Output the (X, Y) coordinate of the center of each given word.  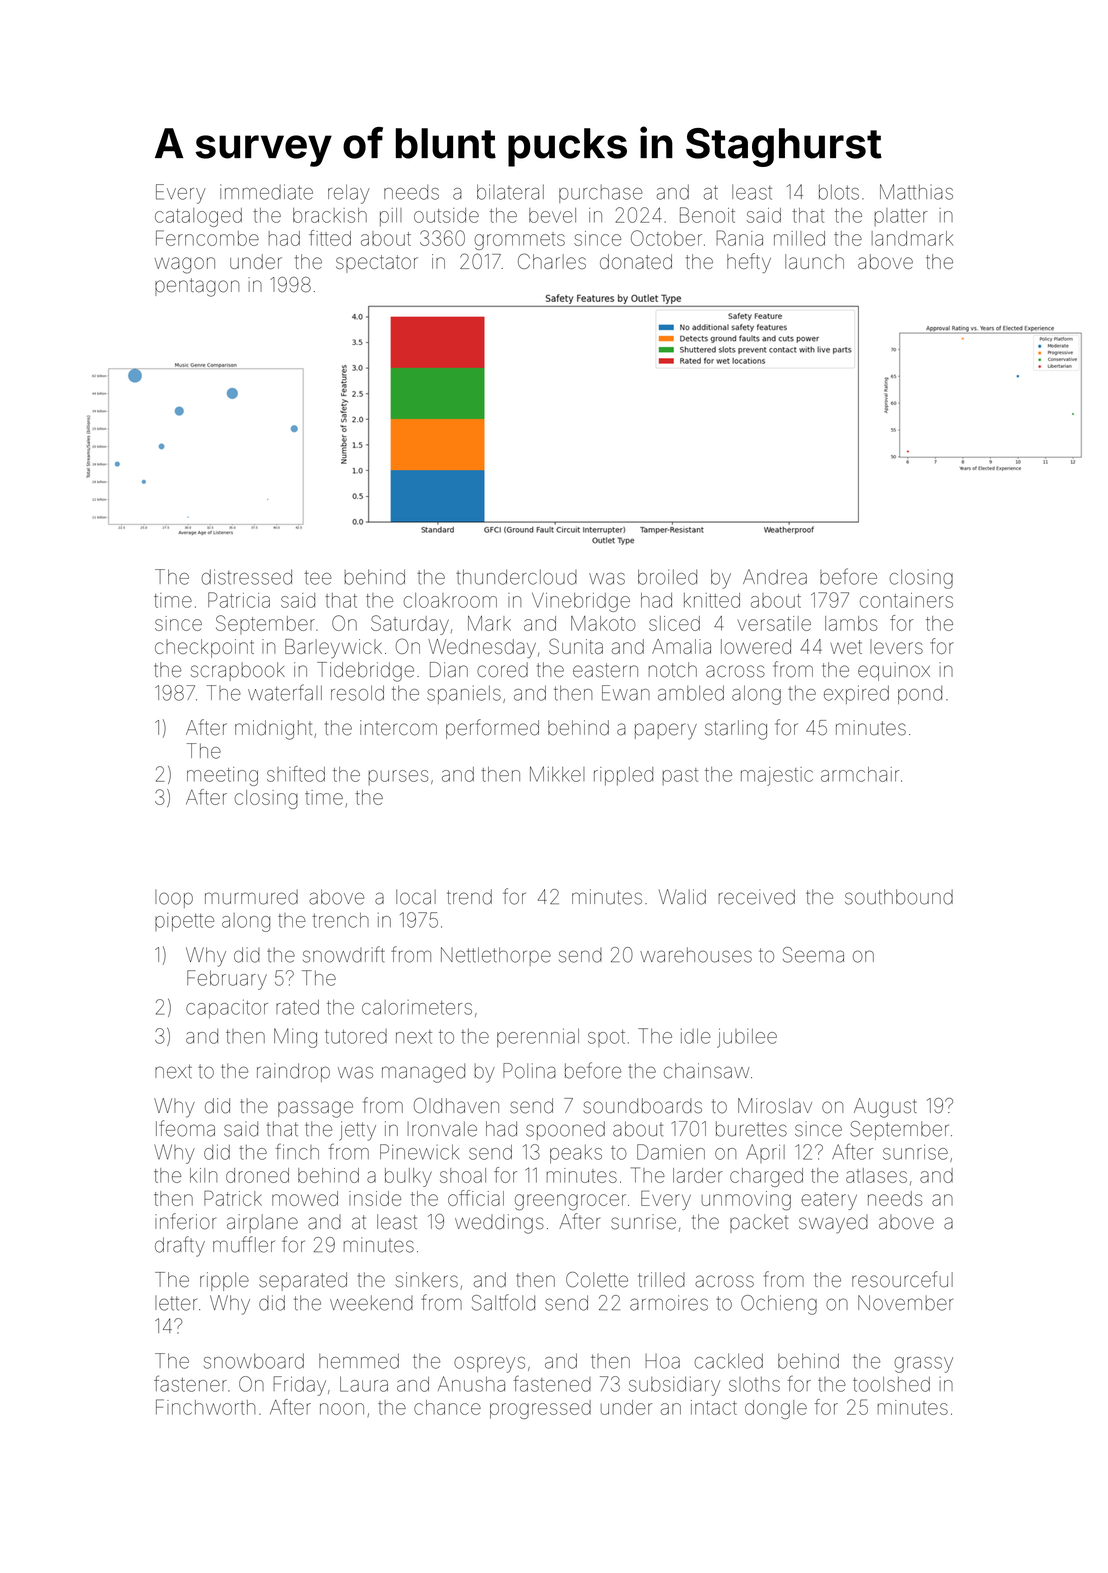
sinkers (427, 1280)
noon (342, 1409)
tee (318, 577)
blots (839, 192)
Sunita (576, 646)
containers (906, 600)
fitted (330, 238)
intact (714, 1407)
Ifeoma (185, 1128)
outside (446, 215)
